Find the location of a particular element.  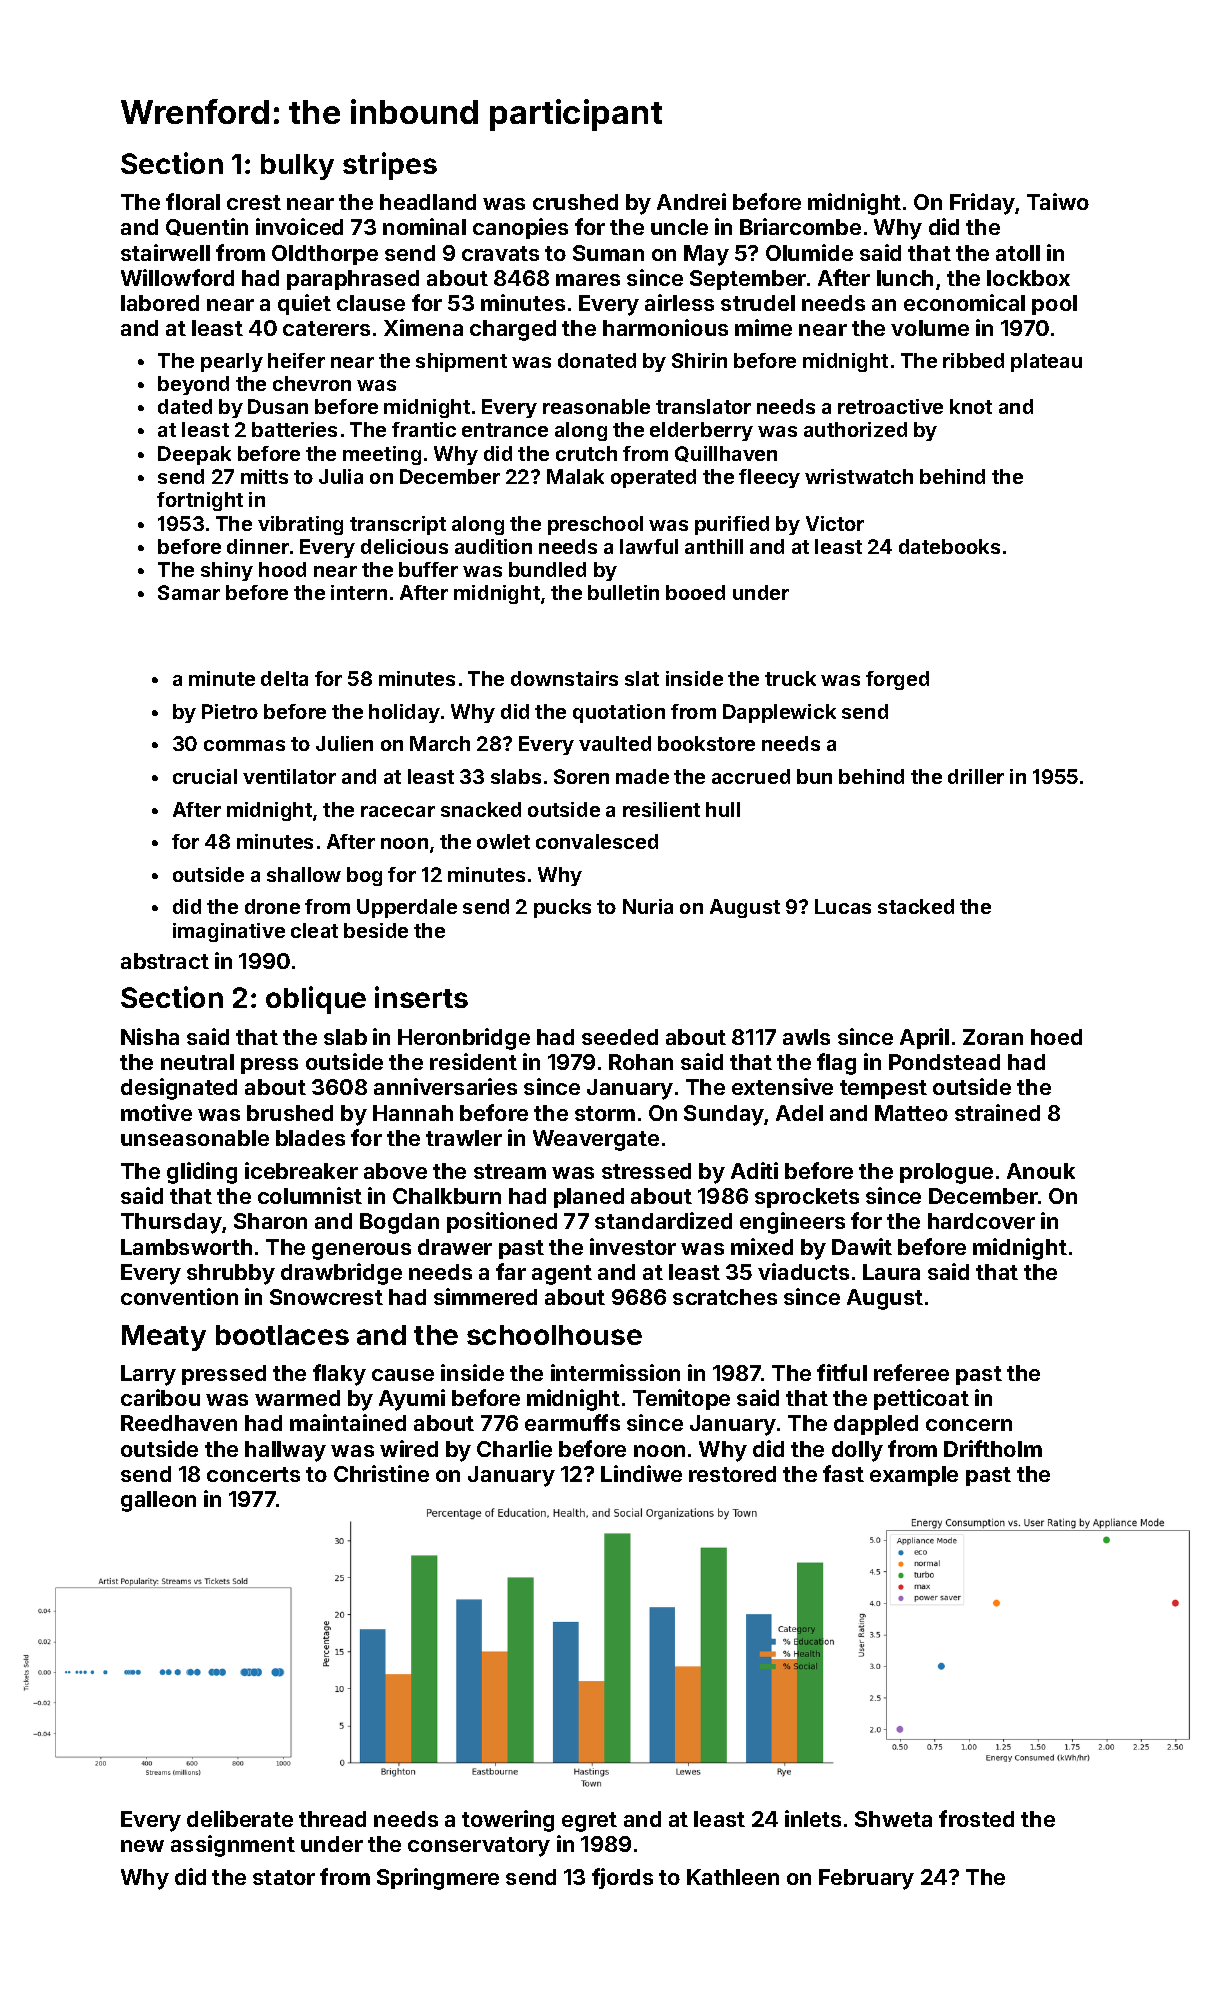

Lucas is located at coordinates (843, 906).
